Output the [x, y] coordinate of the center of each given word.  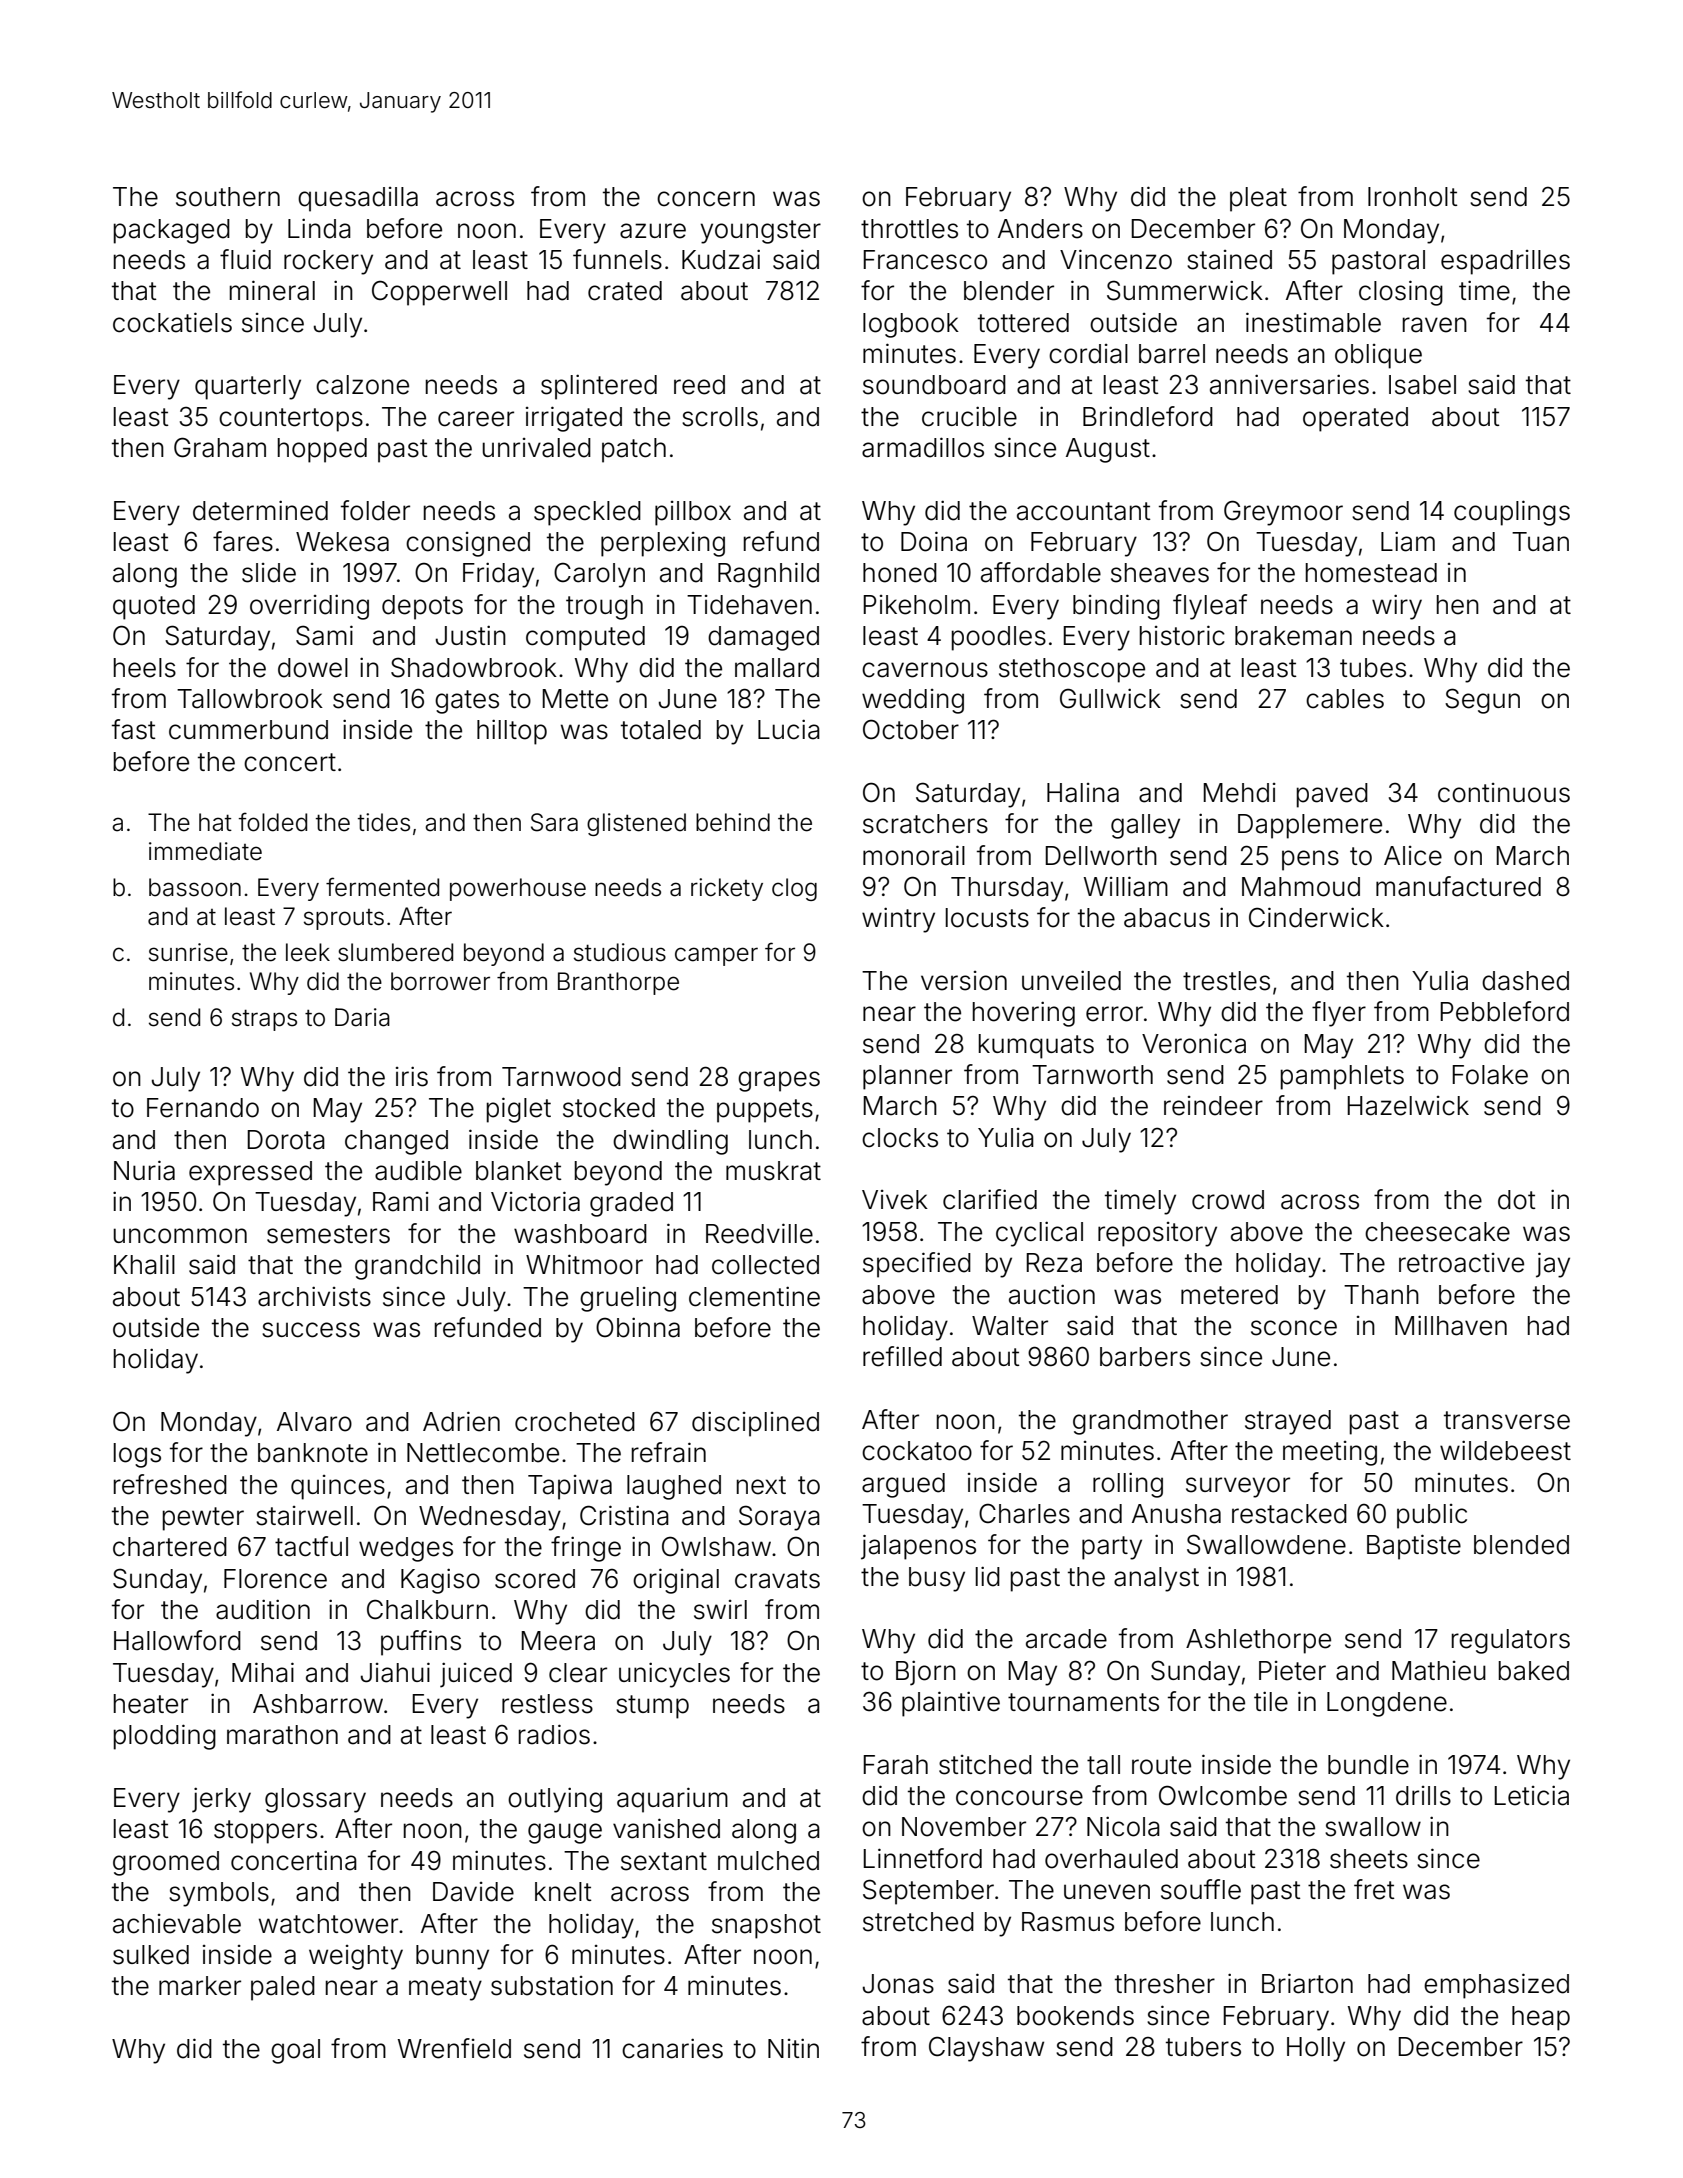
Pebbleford [1504, 1011]
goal [295, 2051]
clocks [900, 1138]
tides [384, 822]
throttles [909, 229]
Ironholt [1413, 197]
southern [228, 197]
